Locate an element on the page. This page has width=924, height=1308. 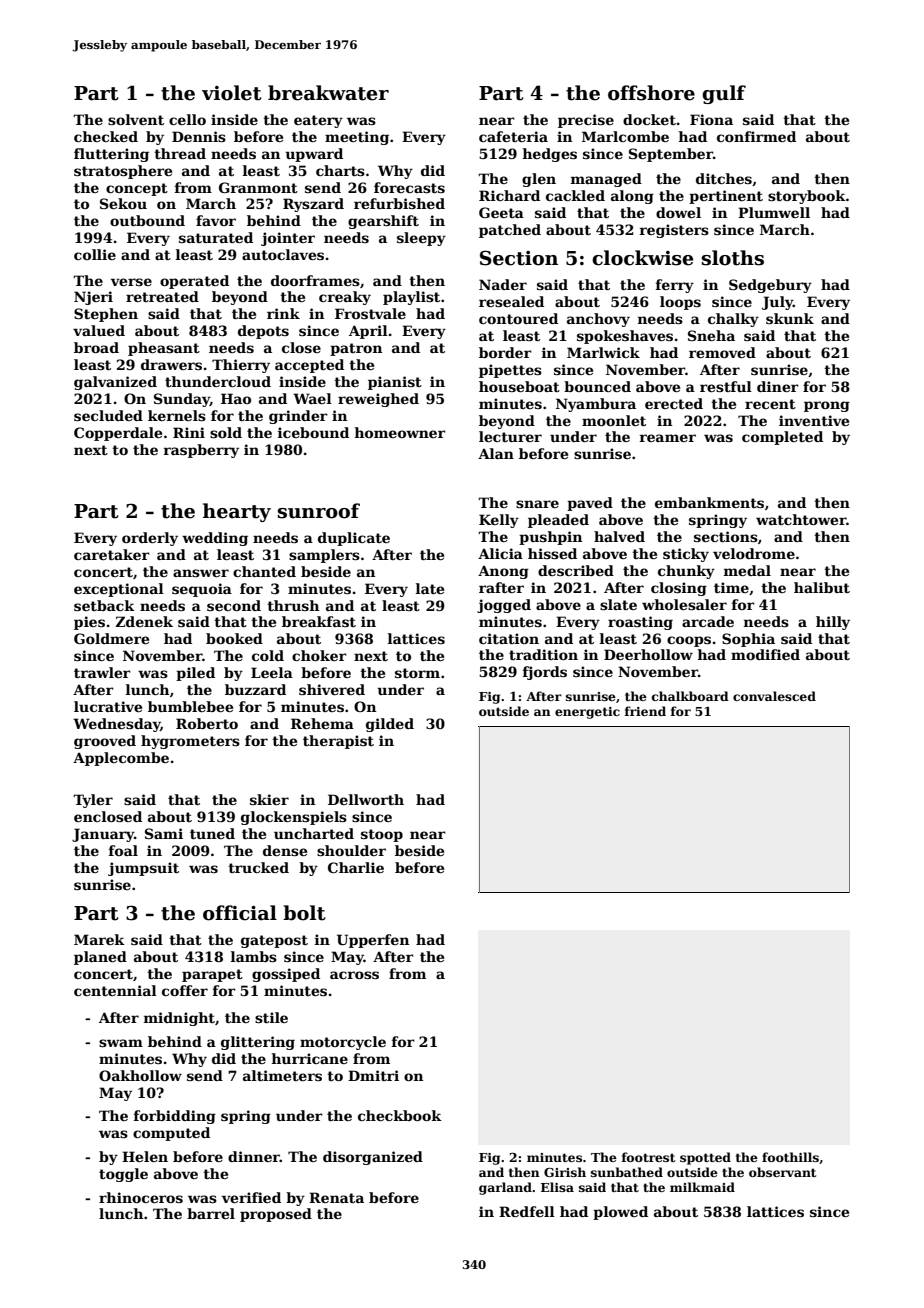
closing is located at coordinates (679, 589).
